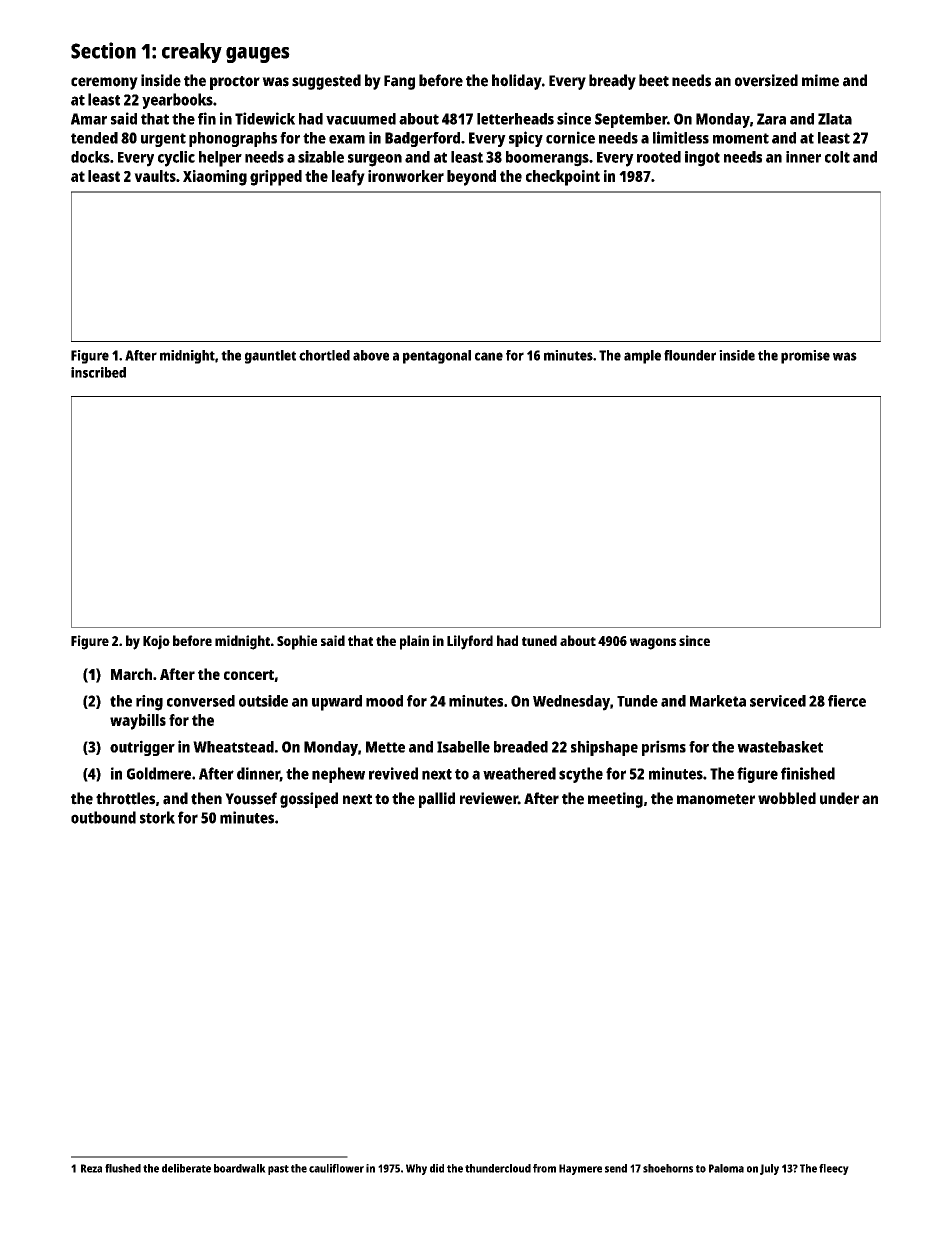  I want to click on holiday, so click(517, 82).
